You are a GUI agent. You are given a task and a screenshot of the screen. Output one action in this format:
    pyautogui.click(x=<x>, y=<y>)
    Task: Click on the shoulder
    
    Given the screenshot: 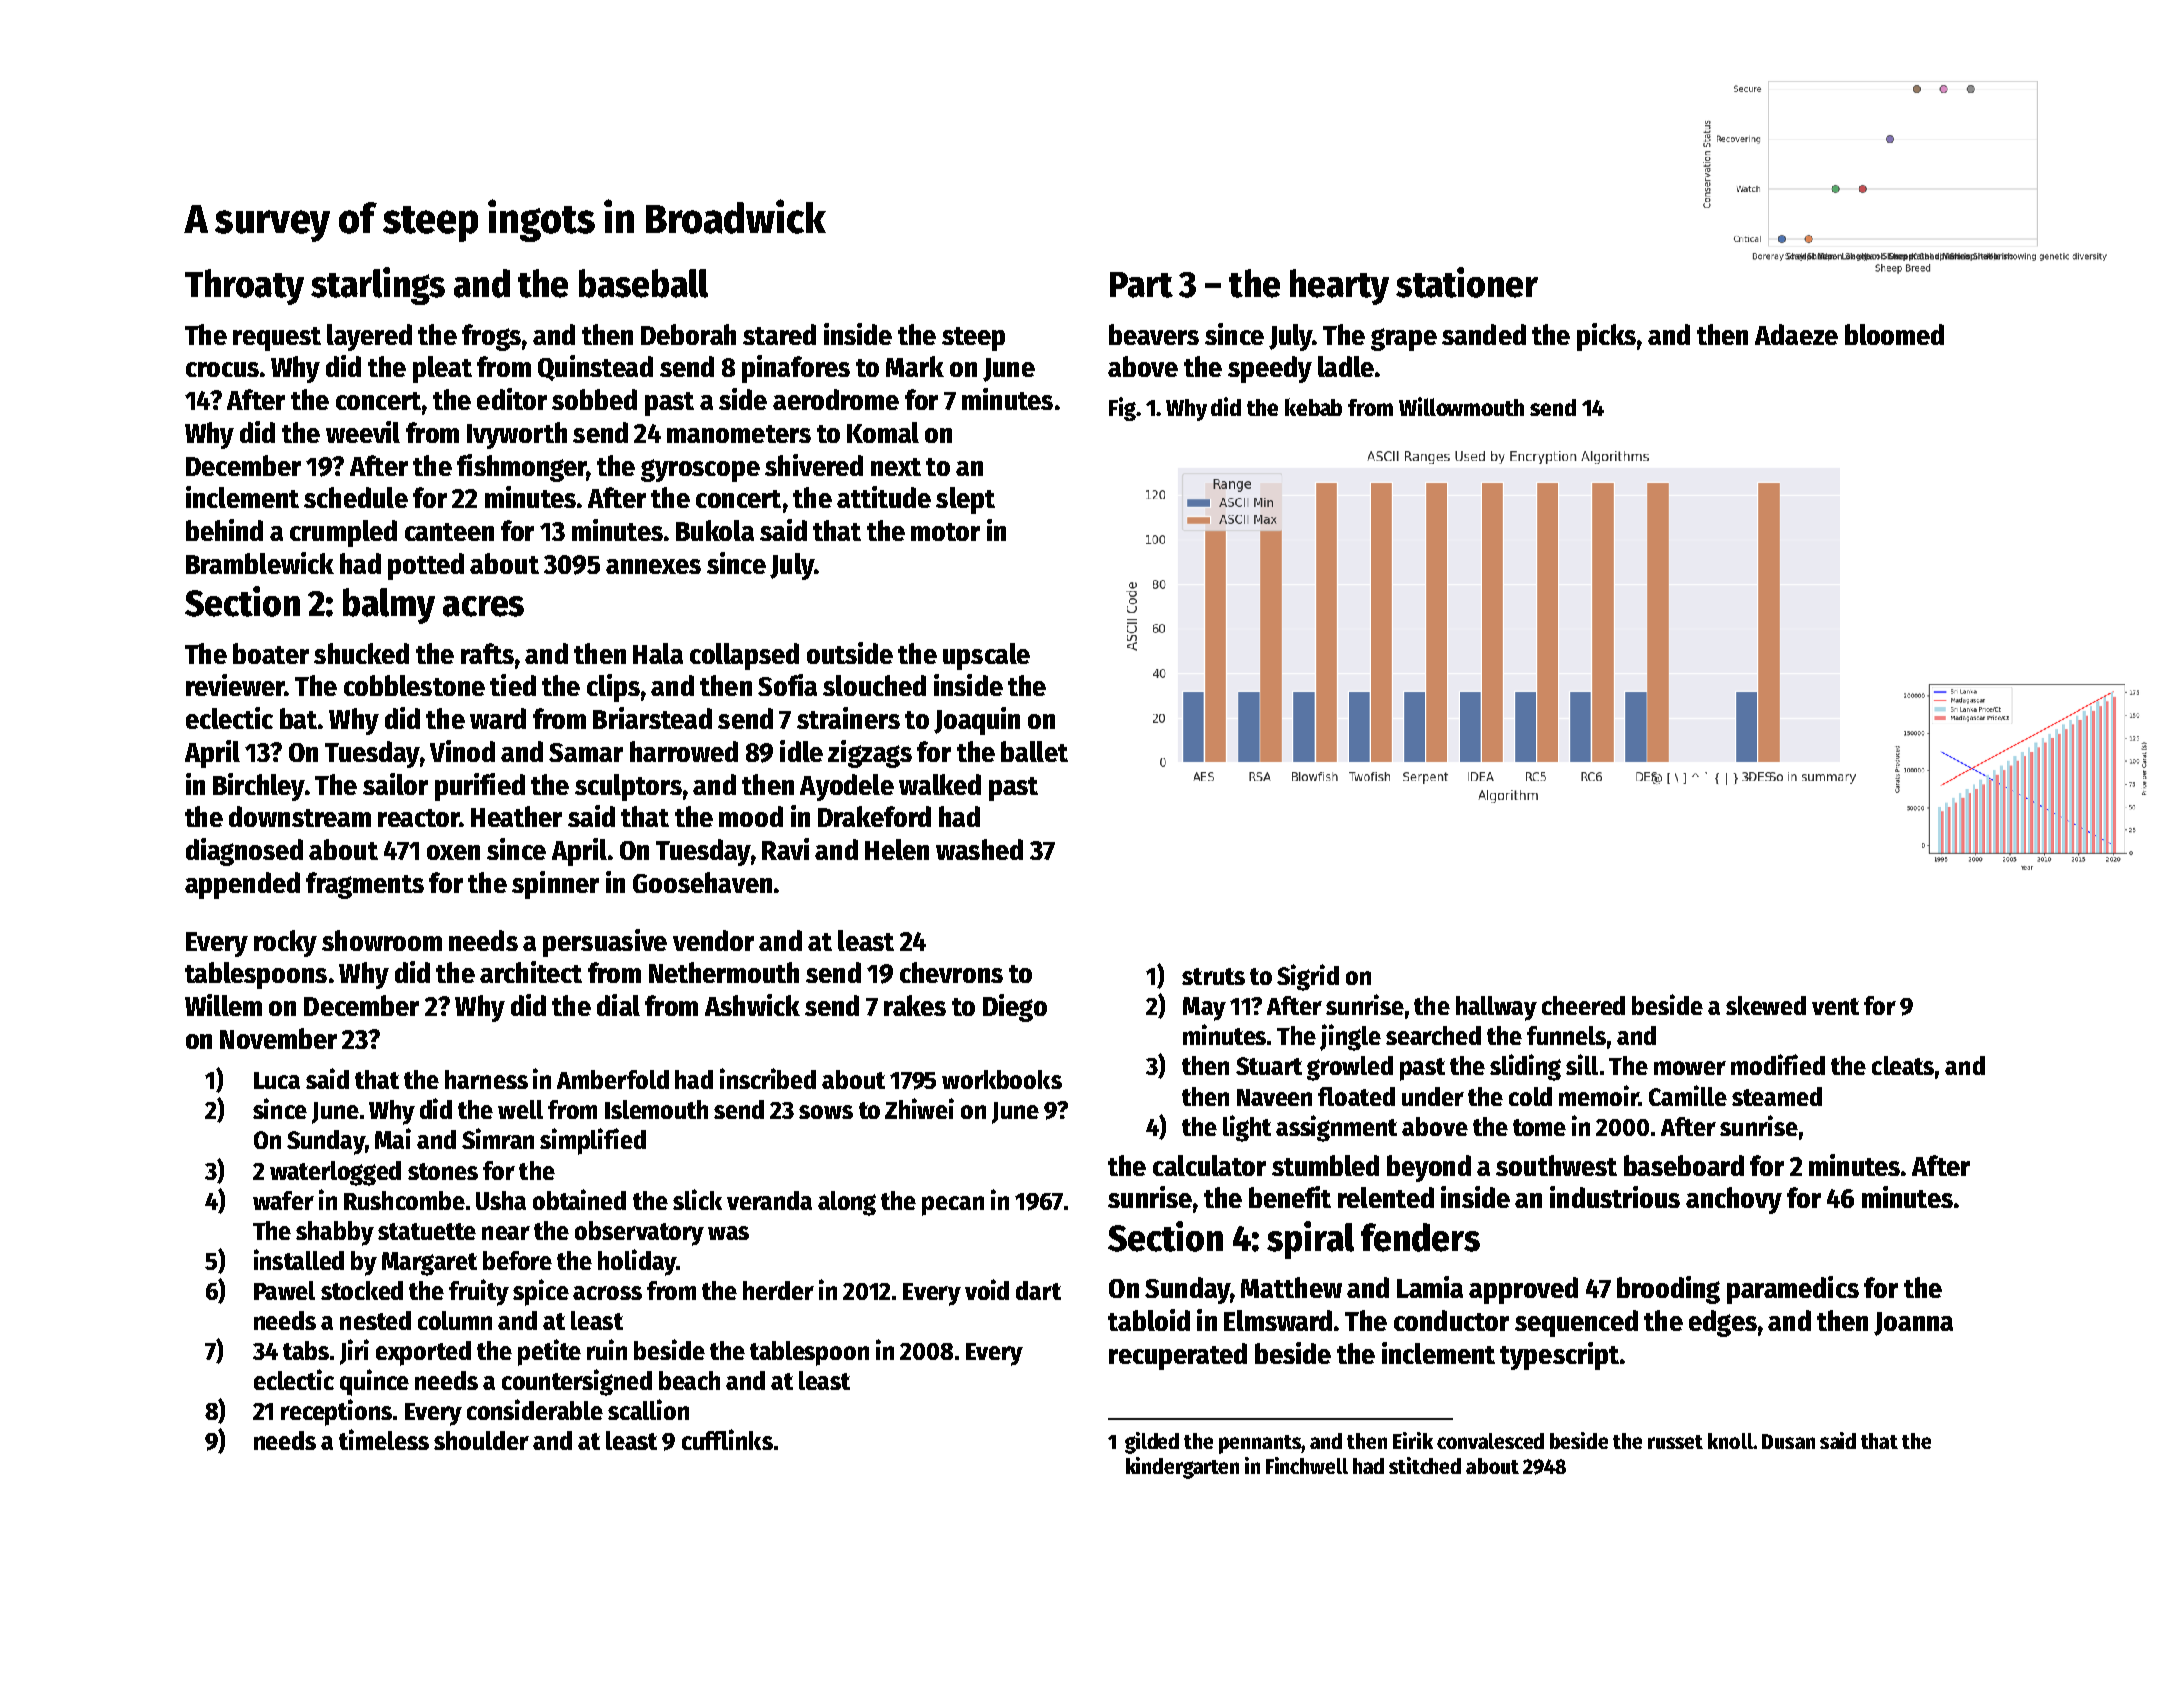 What is the action you would take?
    pyautogui.click(x=481, y=1440)
